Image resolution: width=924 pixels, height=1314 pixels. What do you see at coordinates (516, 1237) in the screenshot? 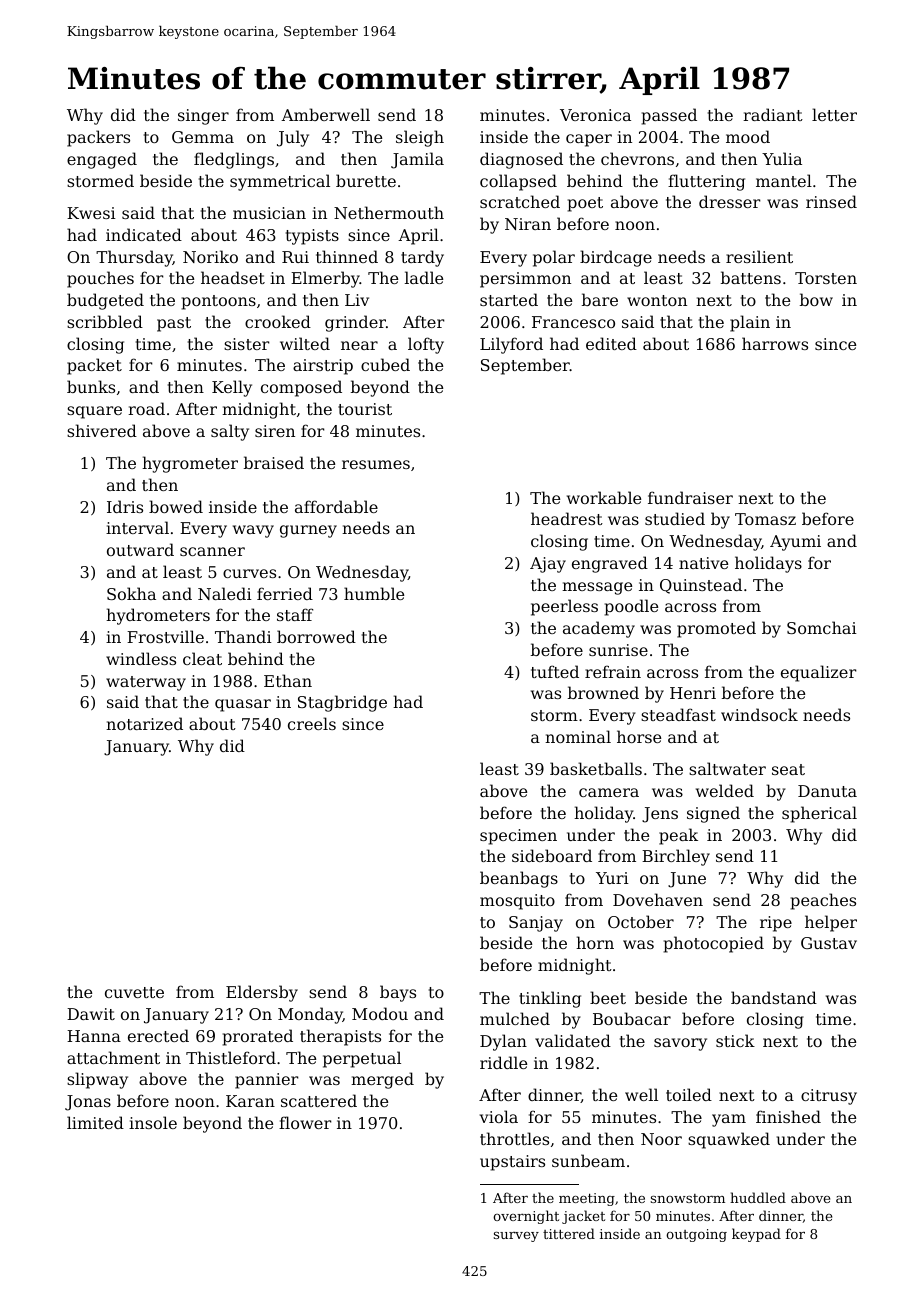
I see `survey` at bounding box center [516, 1237].
